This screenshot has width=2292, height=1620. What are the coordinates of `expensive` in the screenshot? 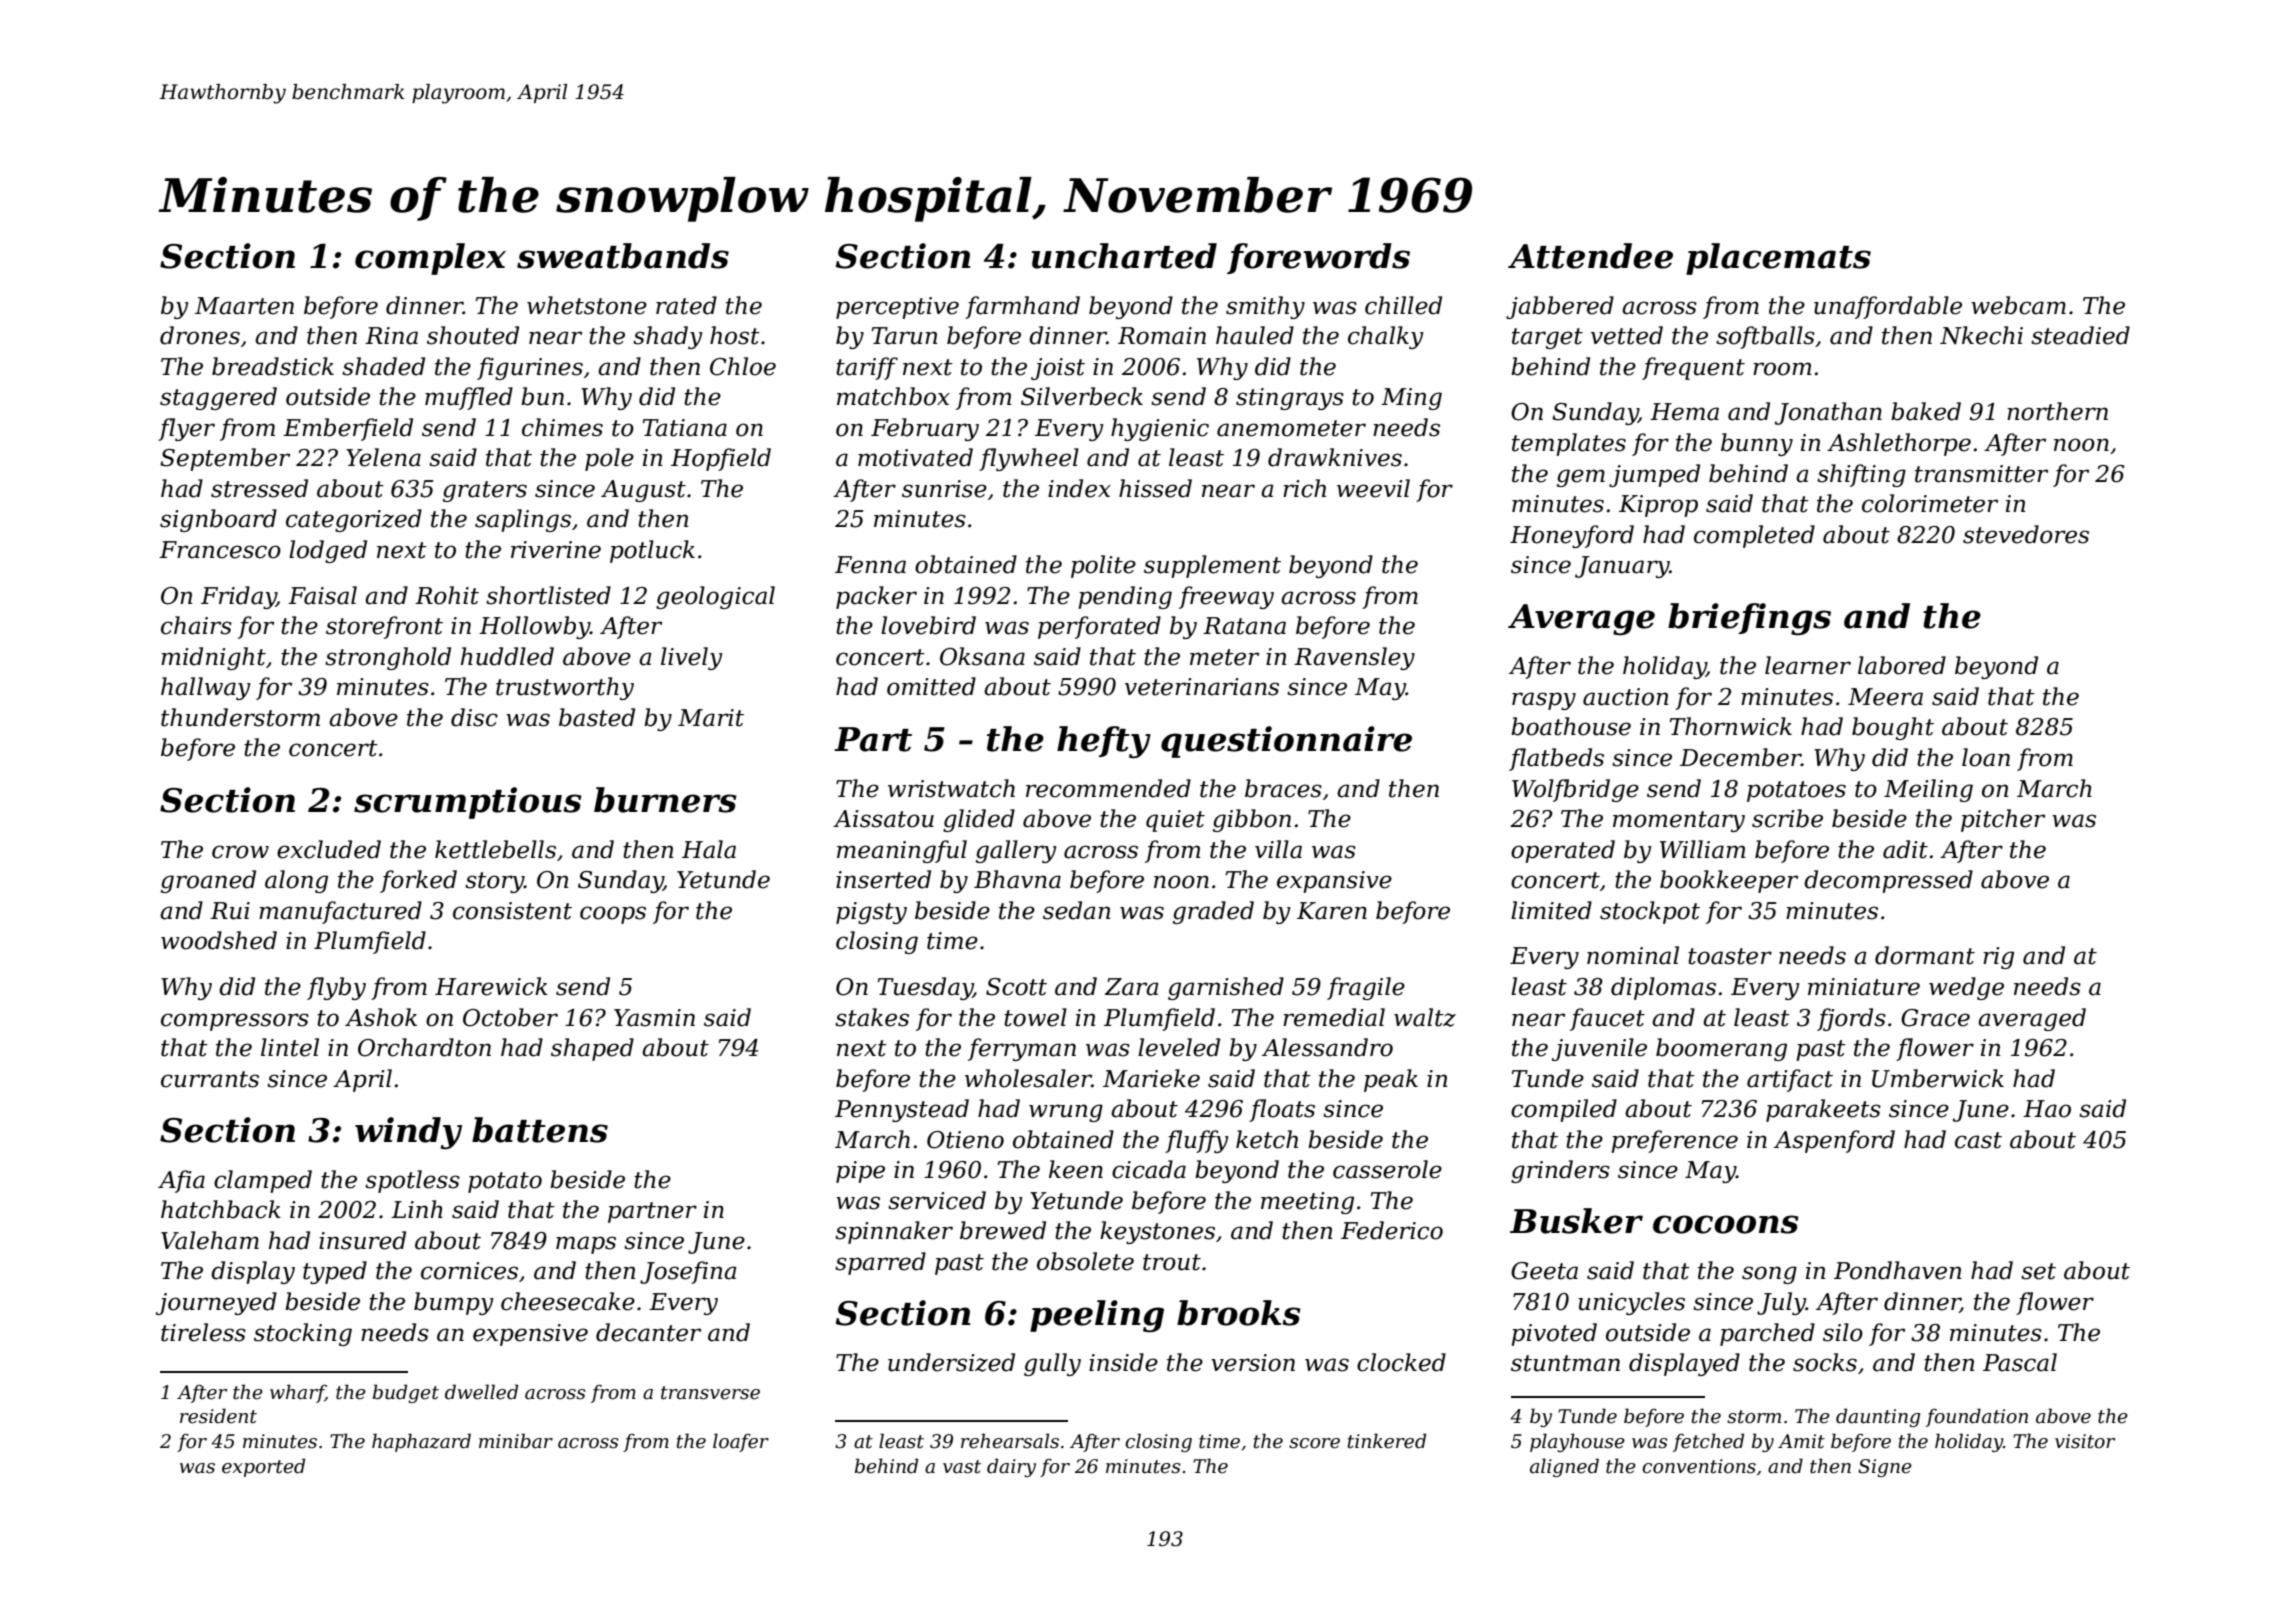 It's located at (530, 1335).
